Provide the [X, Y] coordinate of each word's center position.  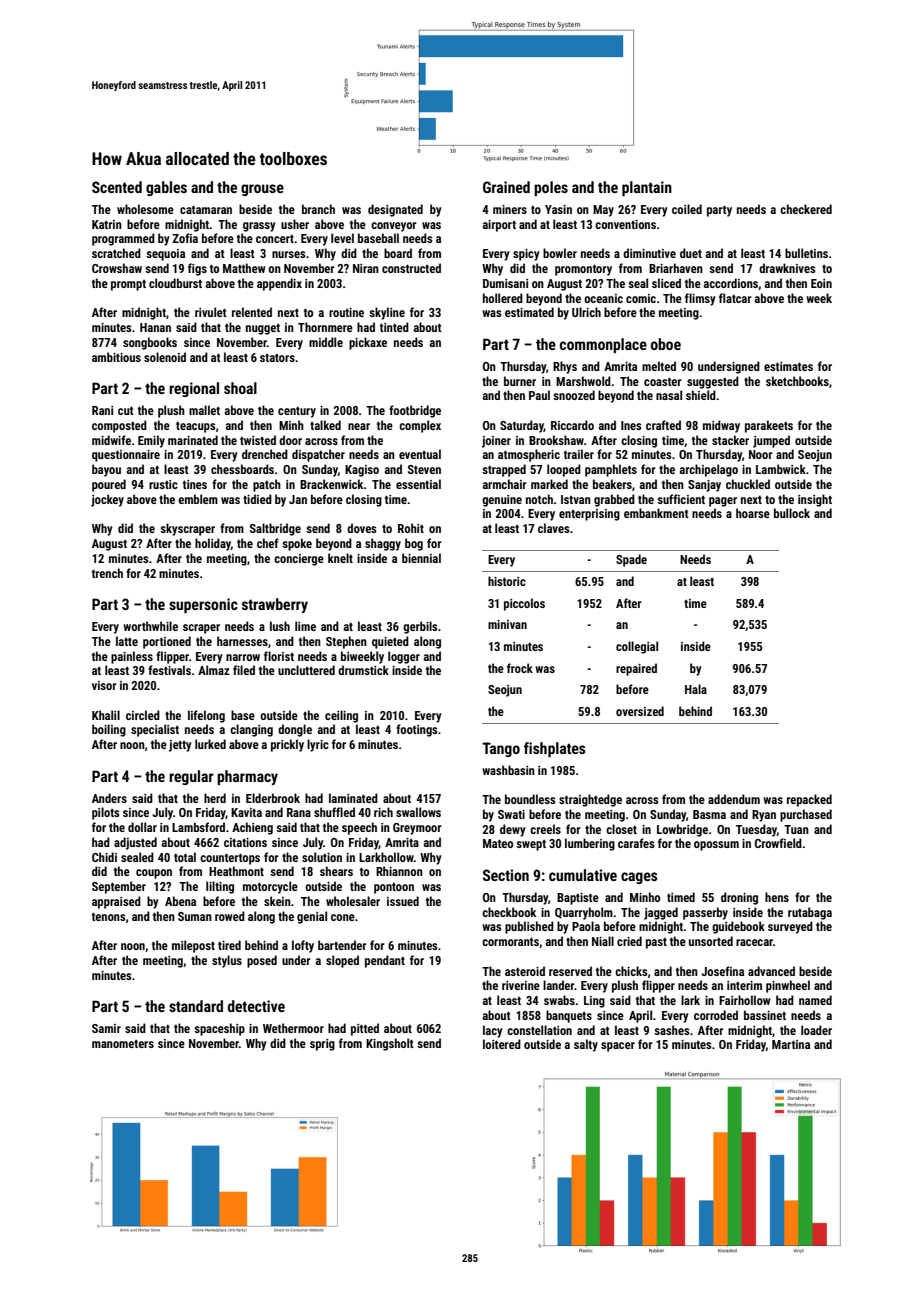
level [342, 238]
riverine [521, 985]
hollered [503, 298]
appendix [279, 284]
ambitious [116, 357]
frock [520, 668]
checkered [806, 209]
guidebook [738, 927]
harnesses [242, 641]
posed [262, 961]
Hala [696, 689]
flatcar [735, 298]
